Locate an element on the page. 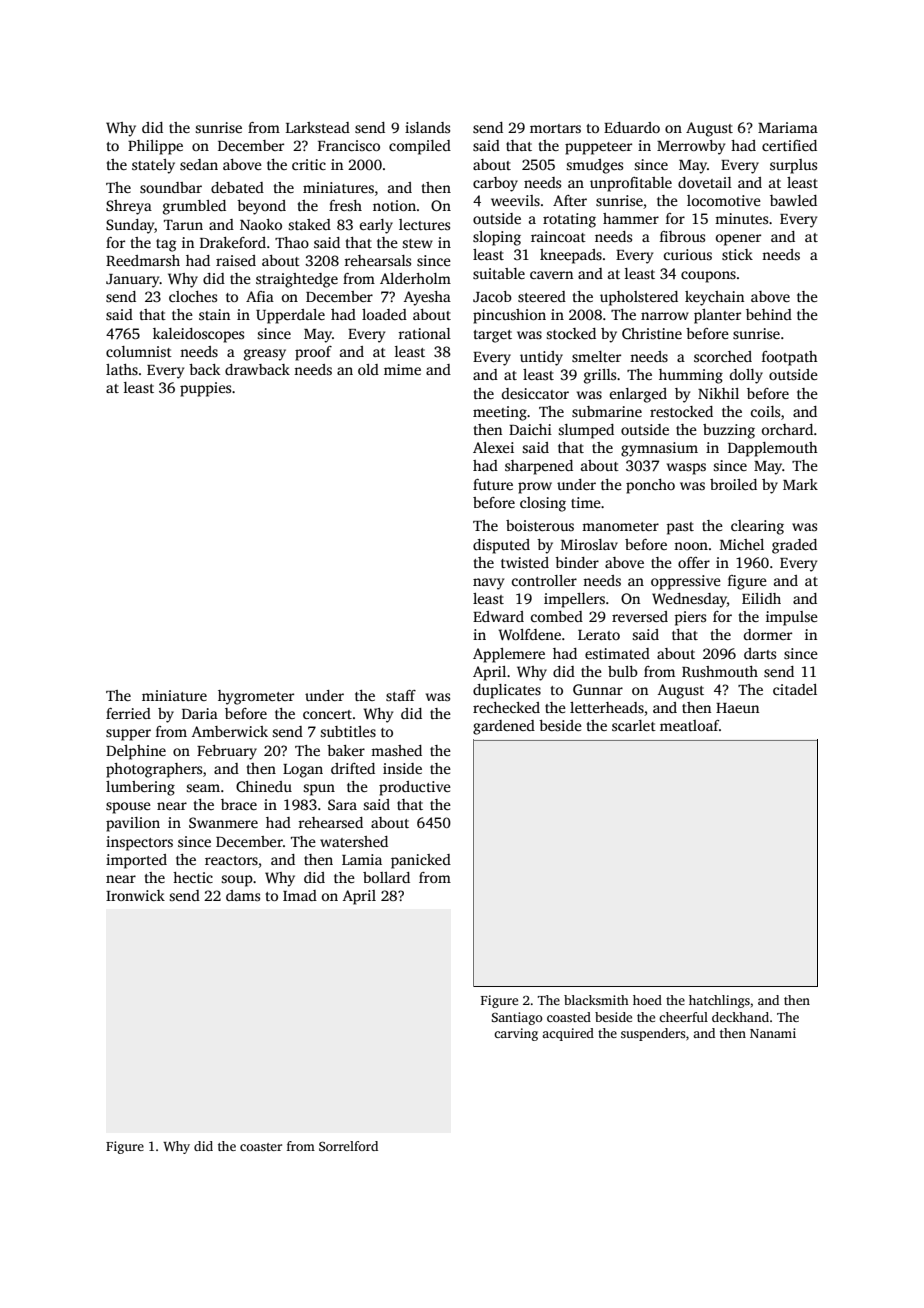 This page has height=1308, width=924. panicked is located at coordinates (421, 861).
